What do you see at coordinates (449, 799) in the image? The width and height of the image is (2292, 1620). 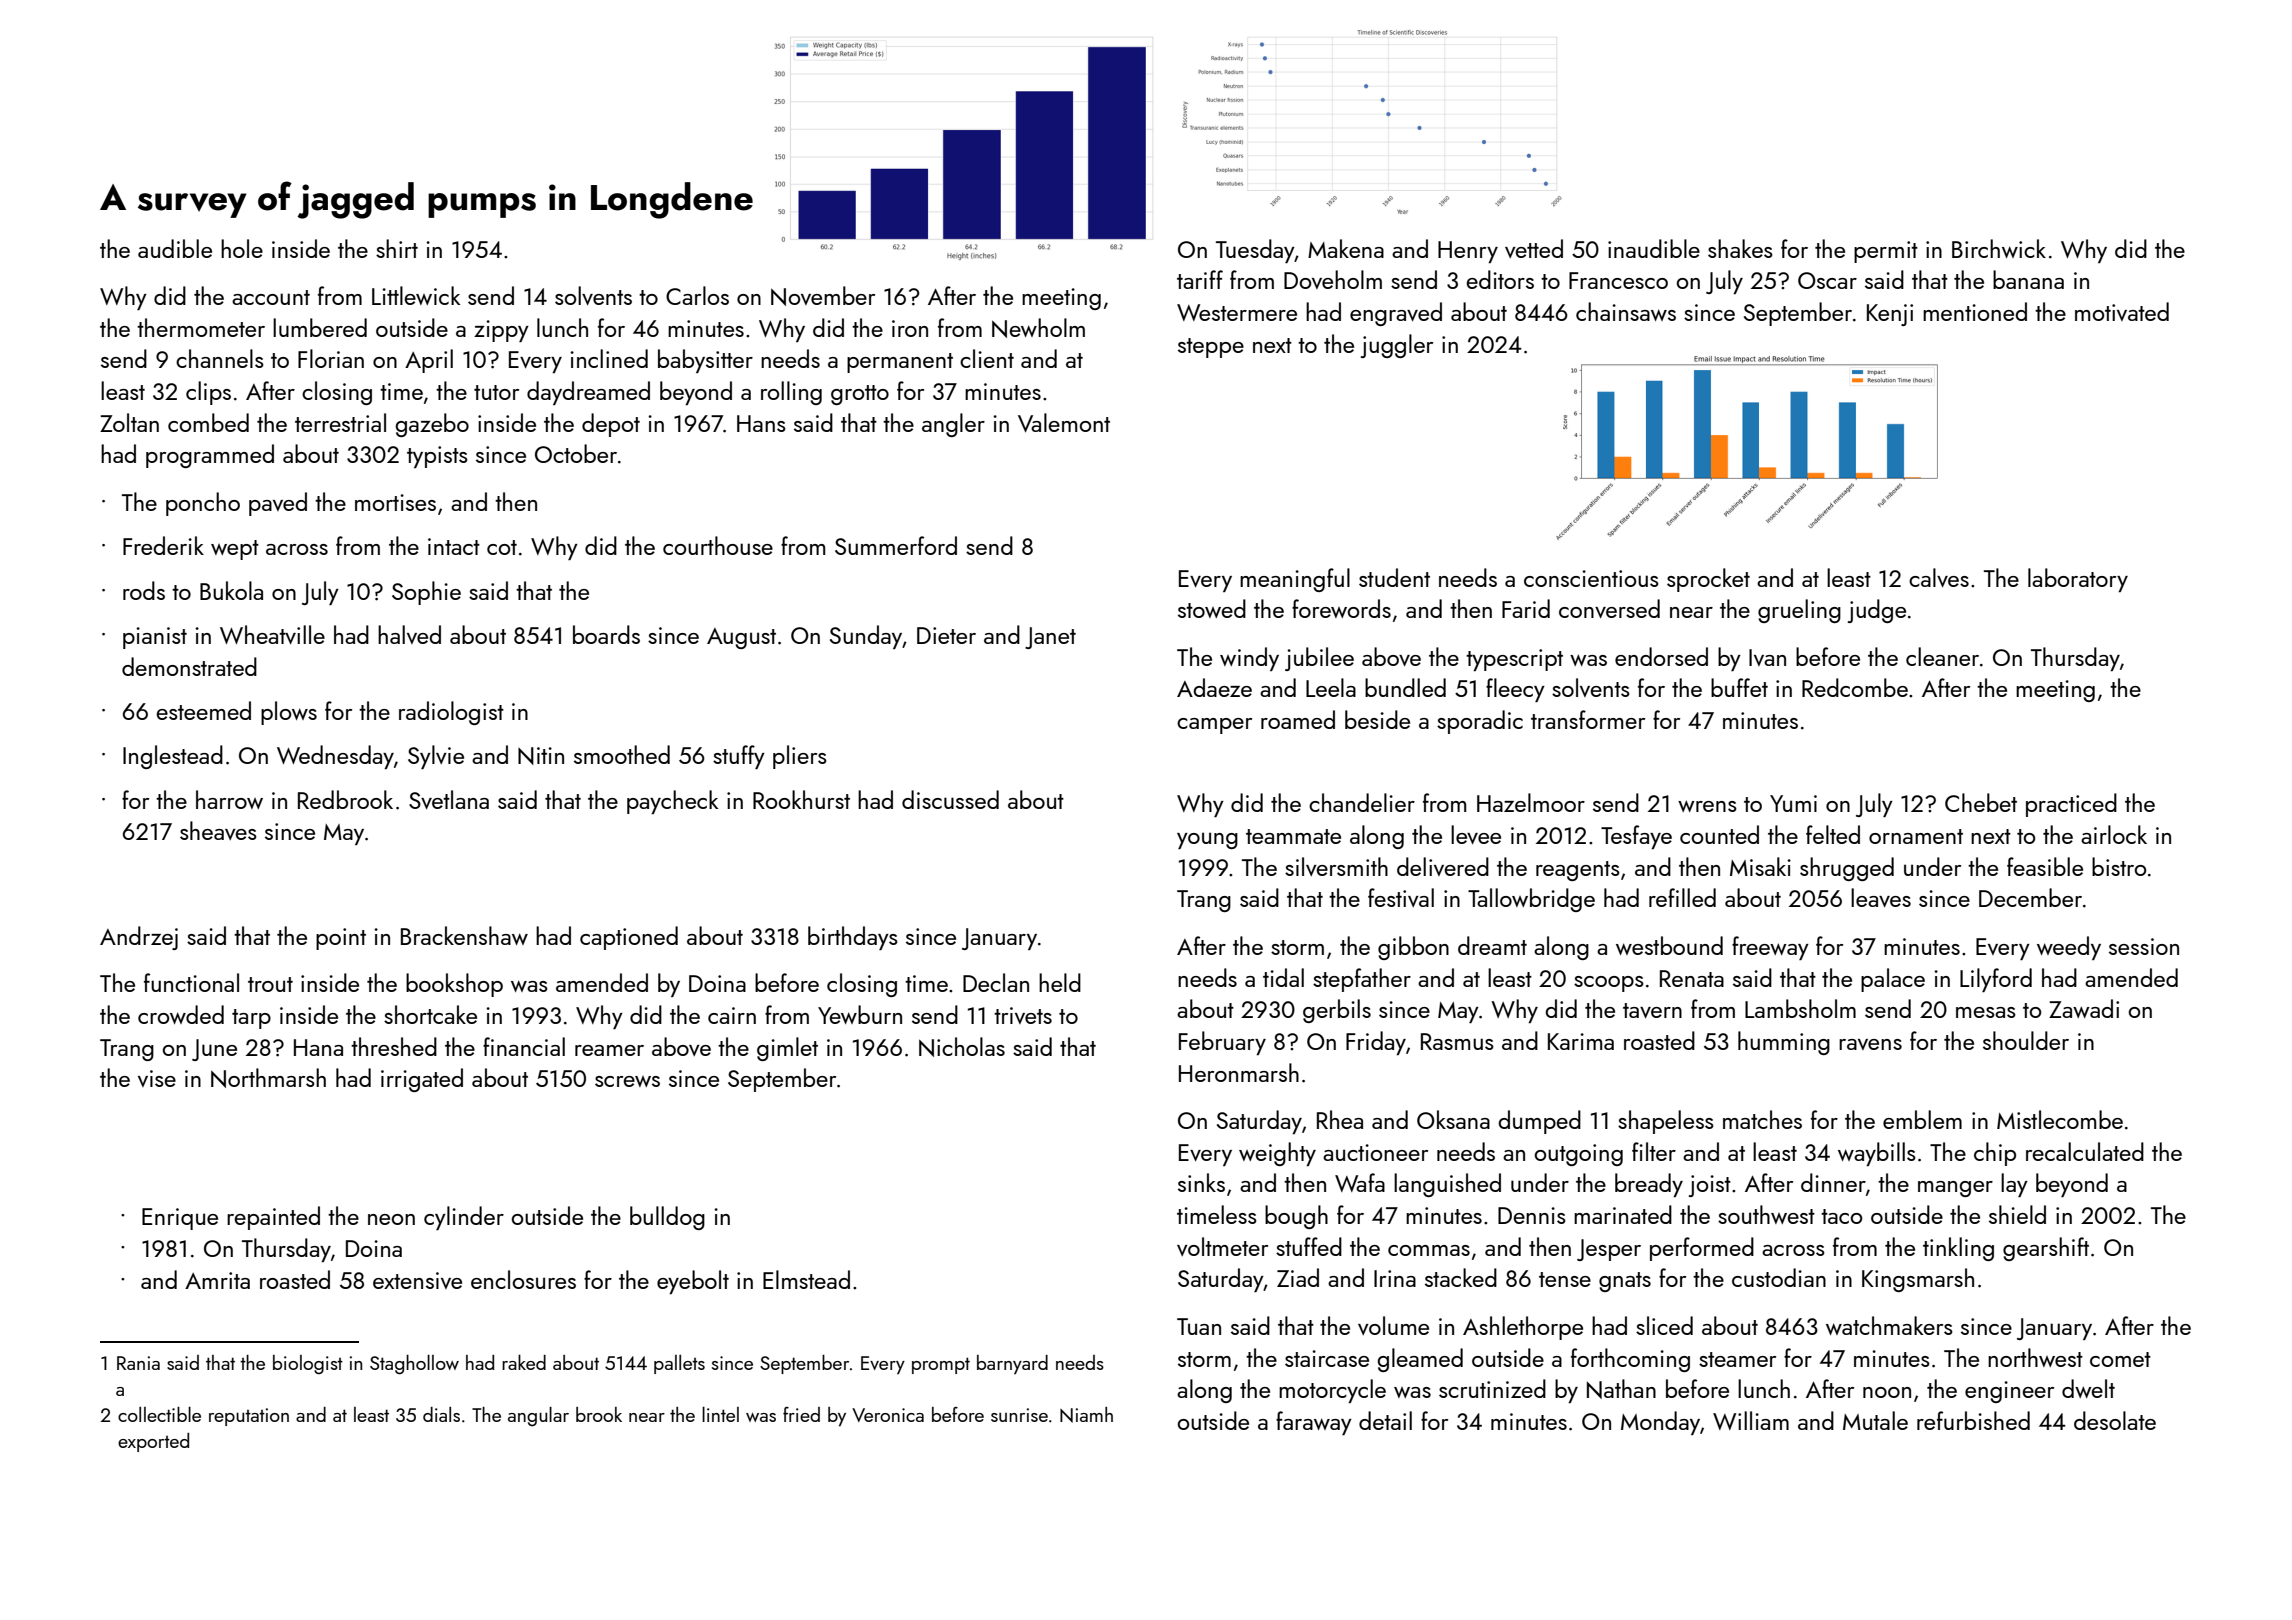 I see `Svetlana` at bounding box center [449, 799].
